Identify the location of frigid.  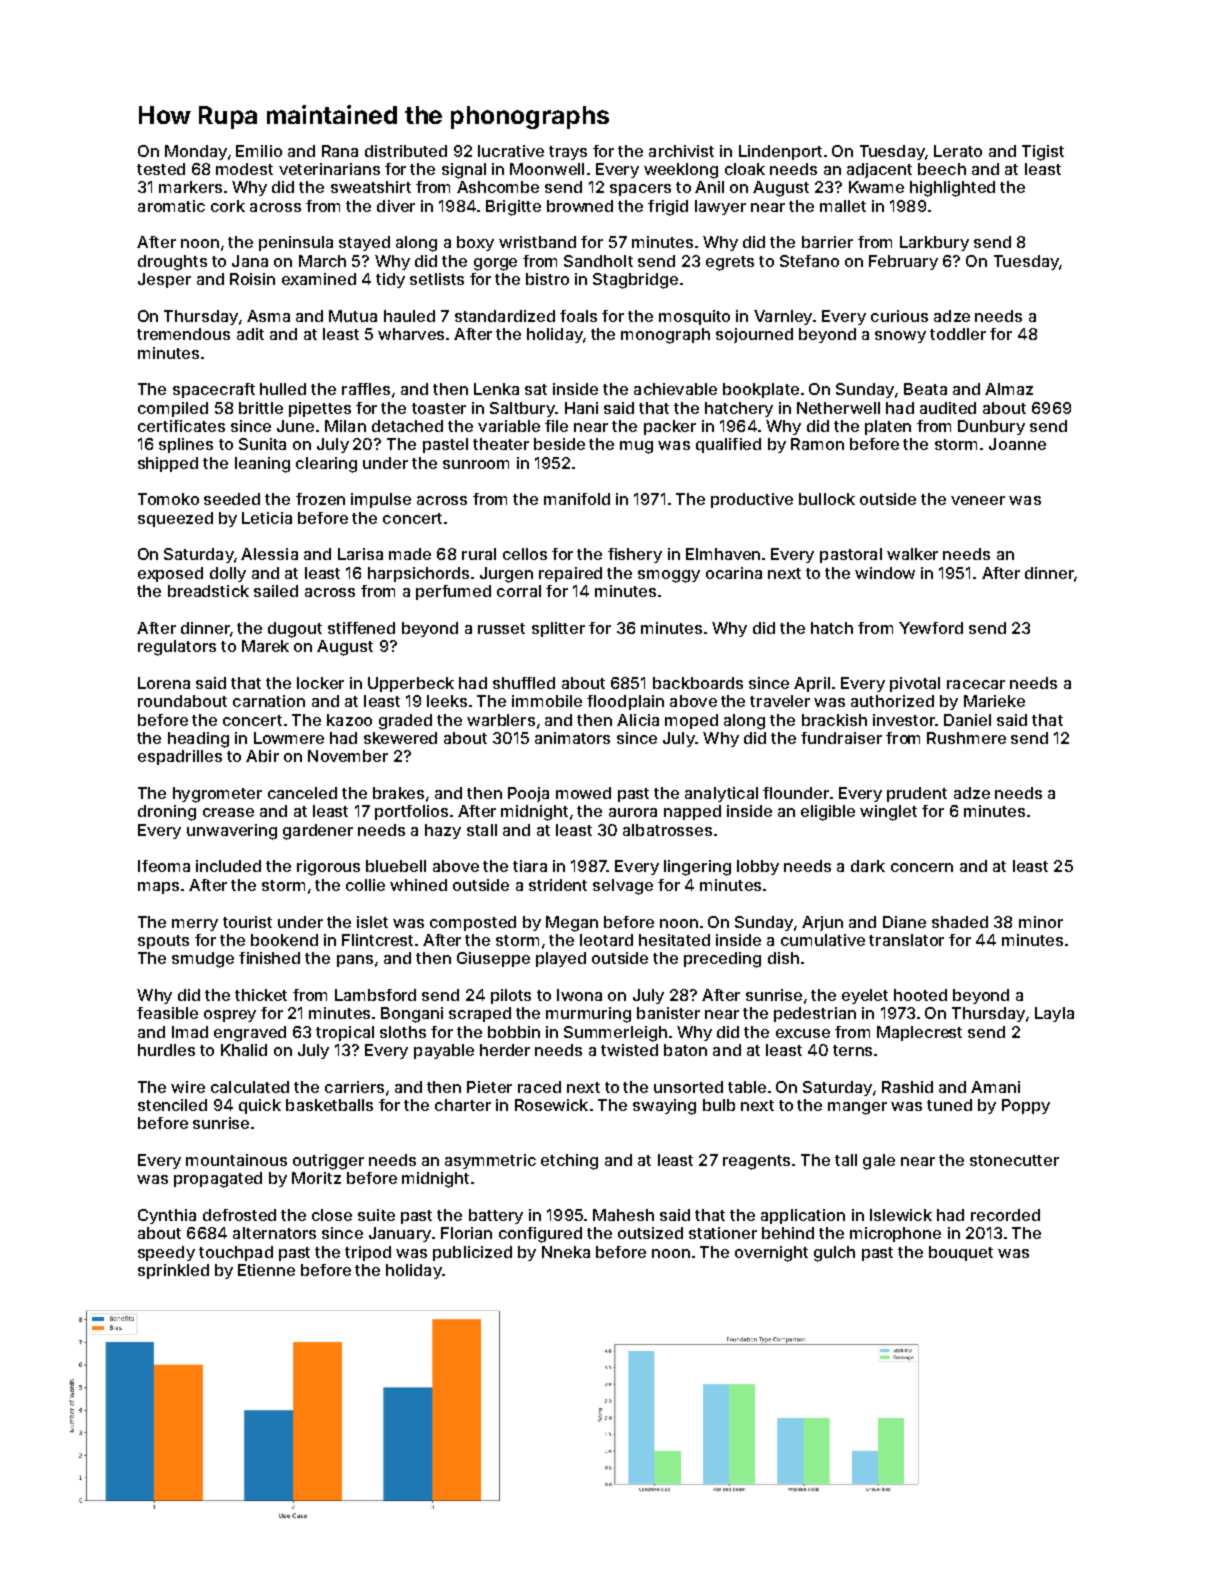
(668, 208).
